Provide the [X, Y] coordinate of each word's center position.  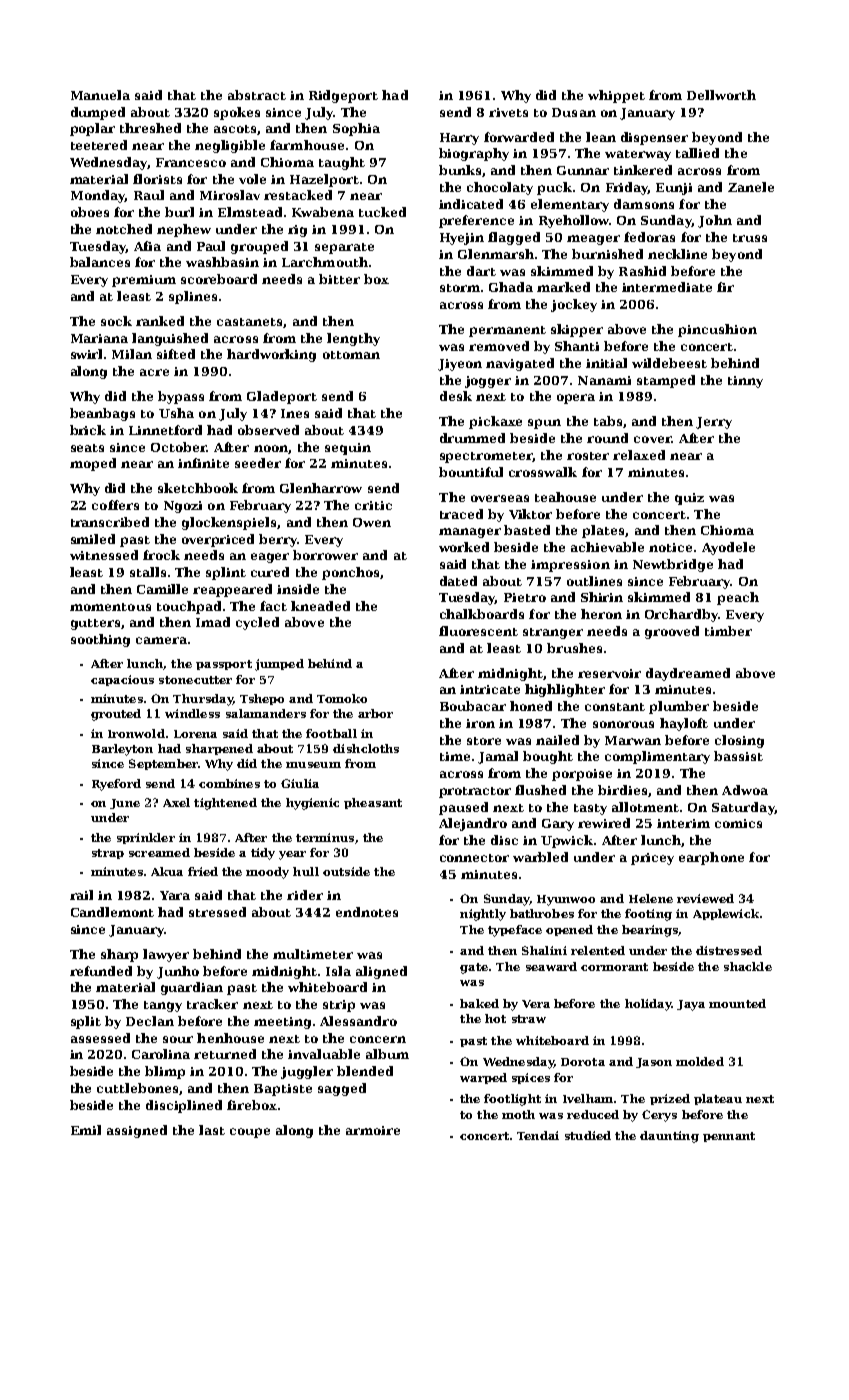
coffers [115, 505]
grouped [259, 247]
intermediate [667, 287]
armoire [373, 1130]
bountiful [471, 472]
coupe [250, 1133]
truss [750, 238]
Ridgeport [343, 96]
